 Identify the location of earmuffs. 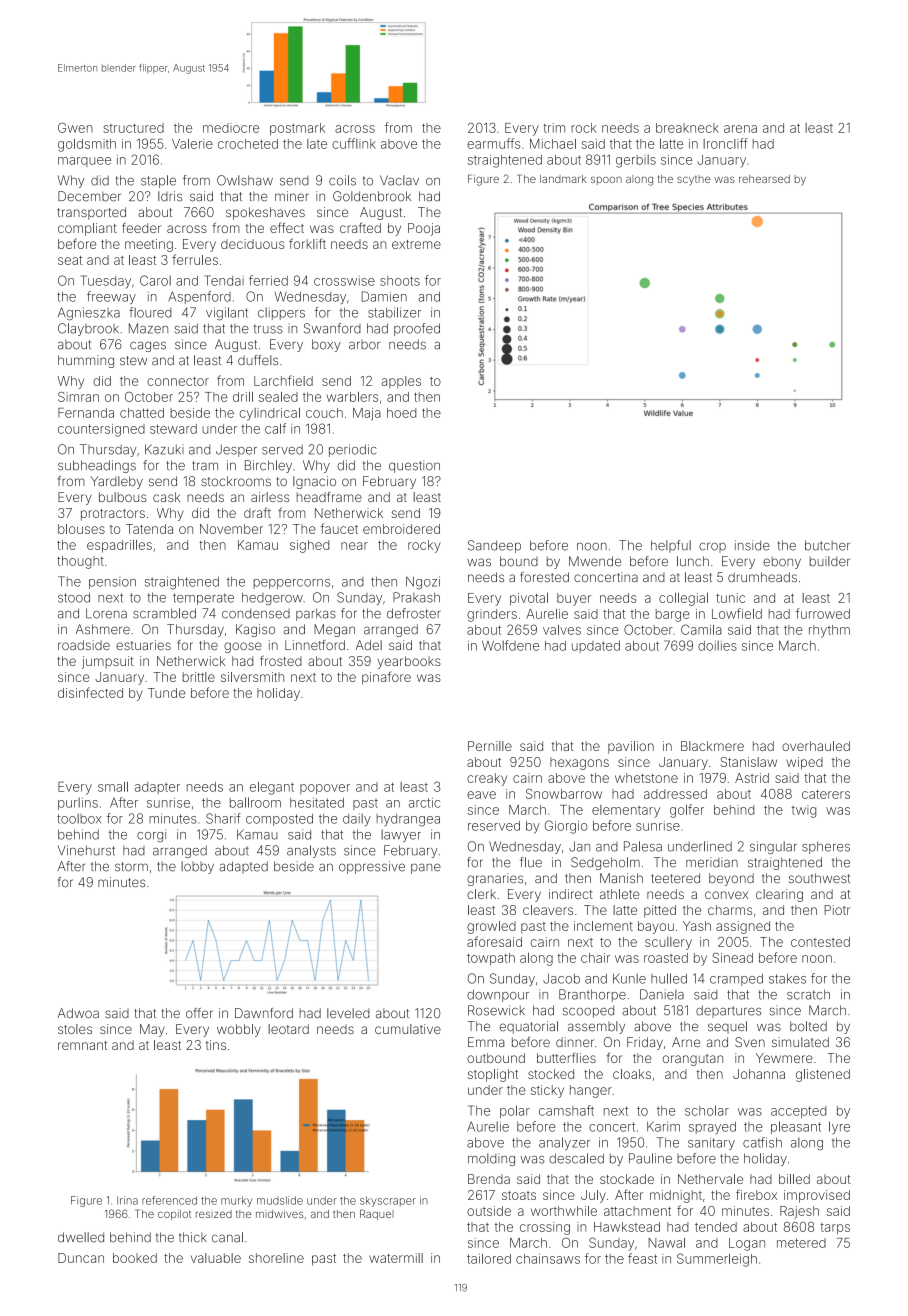
(493, 143).
